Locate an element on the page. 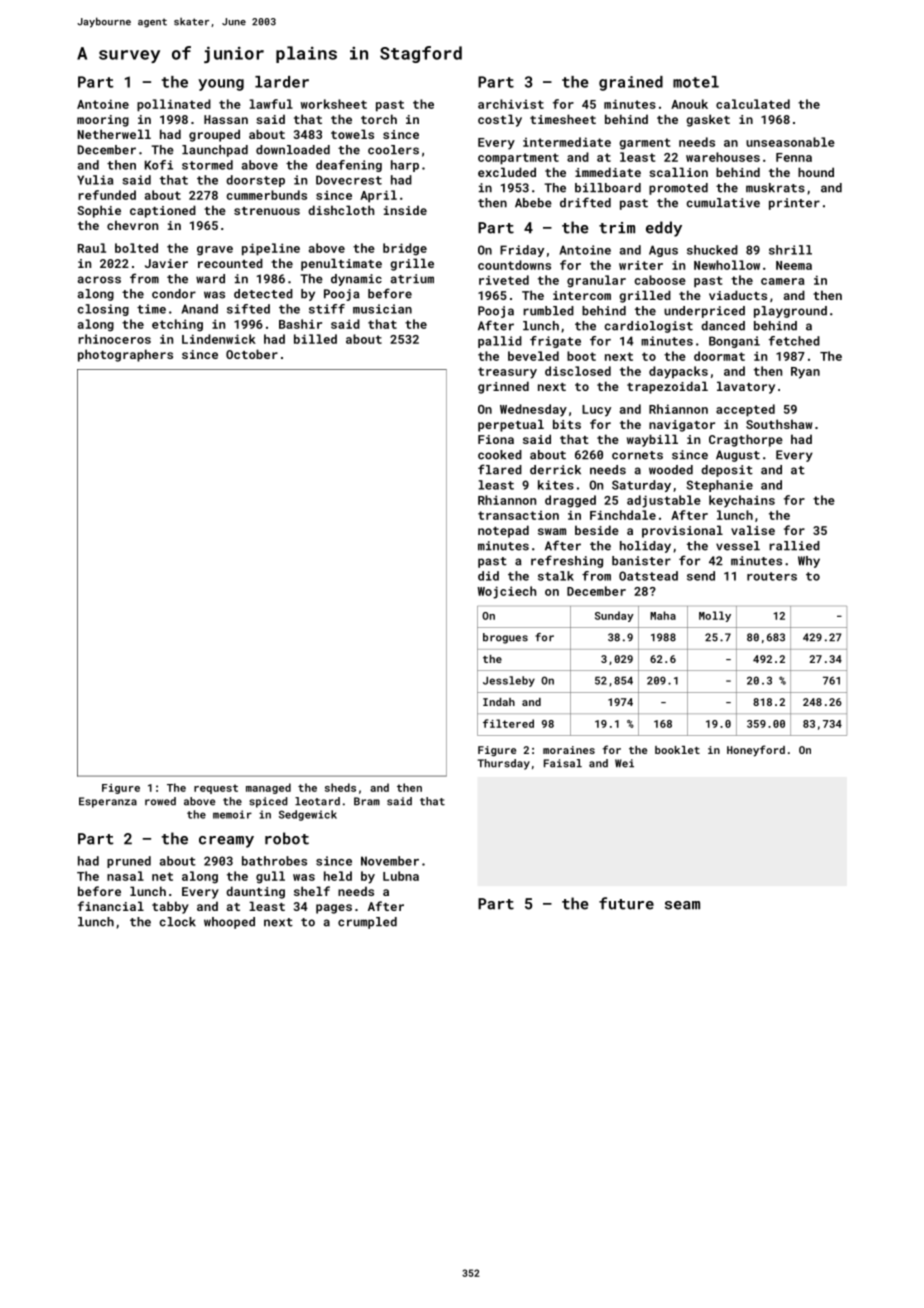 This image has width=924, height=1308. towels is located at coordinates (352, 134).
